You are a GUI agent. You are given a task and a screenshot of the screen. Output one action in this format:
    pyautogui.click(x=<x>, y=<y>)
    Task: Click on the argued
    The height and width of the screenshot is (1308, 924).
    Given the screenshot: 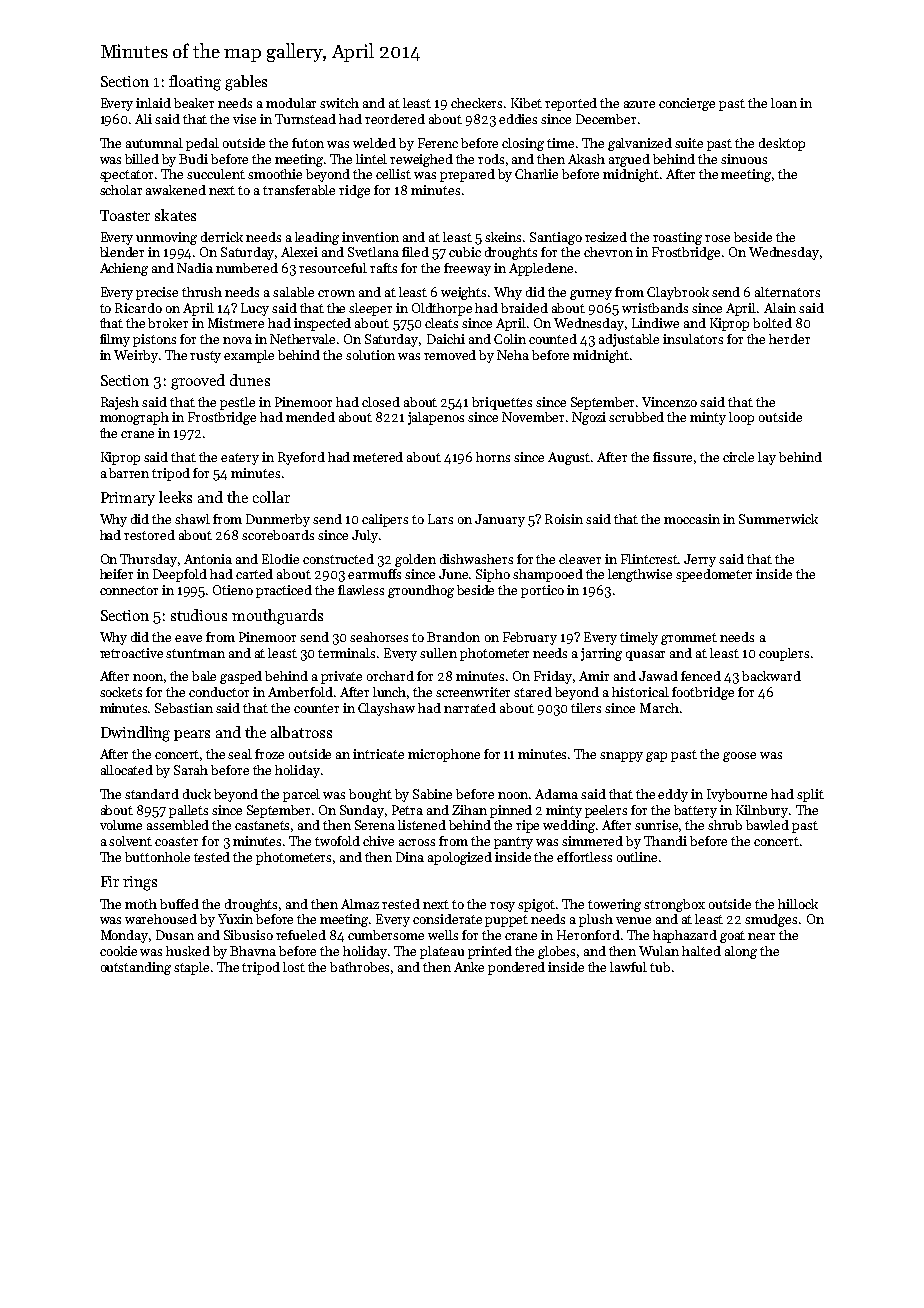 What is the action you would take?
    pyautogui.click(x=629, y=160)
